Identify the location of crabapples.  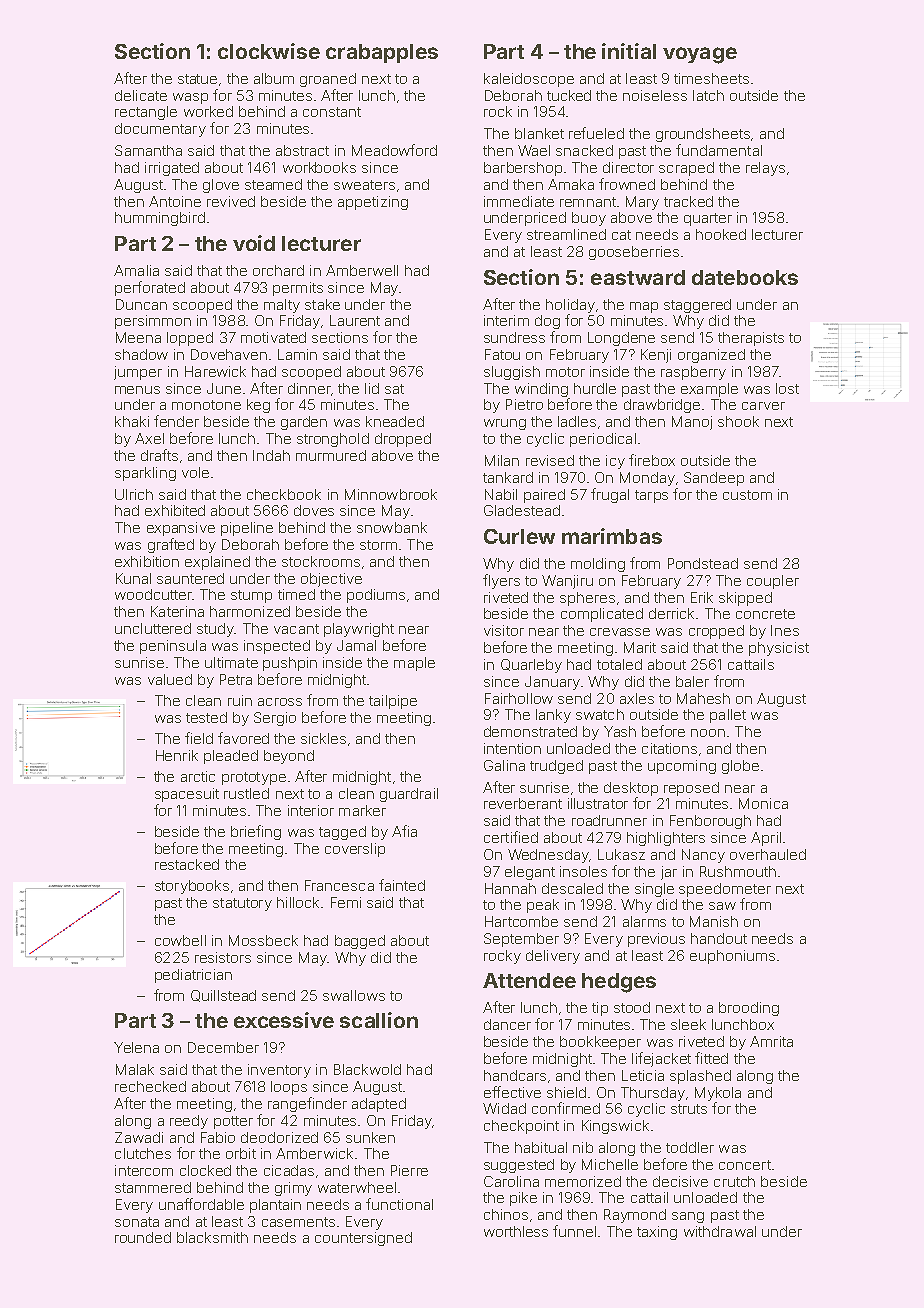
(382, 53).
